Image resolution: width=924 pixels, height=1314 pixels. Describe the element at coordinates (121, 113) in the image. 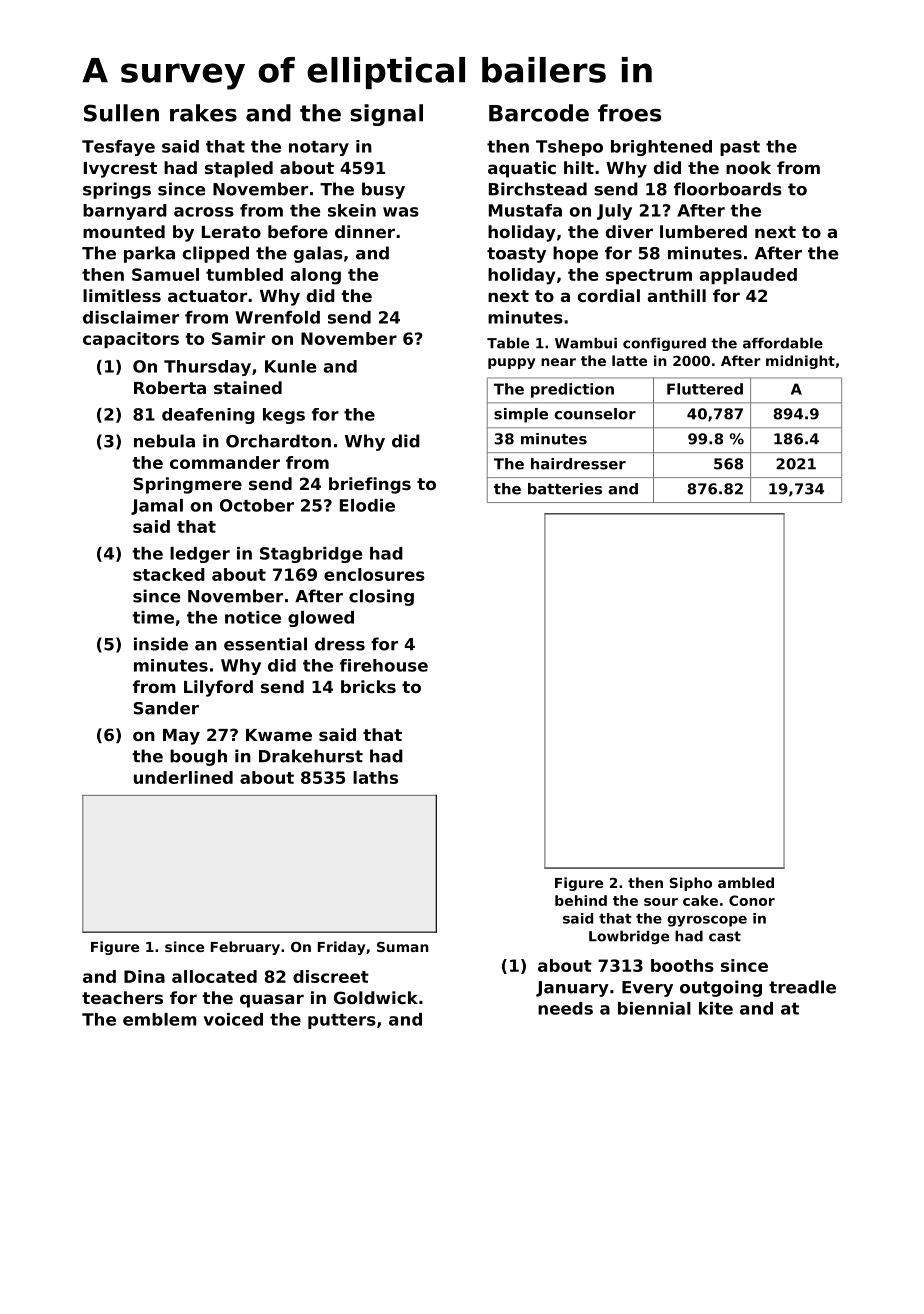

I see `Sullen` at that location.
